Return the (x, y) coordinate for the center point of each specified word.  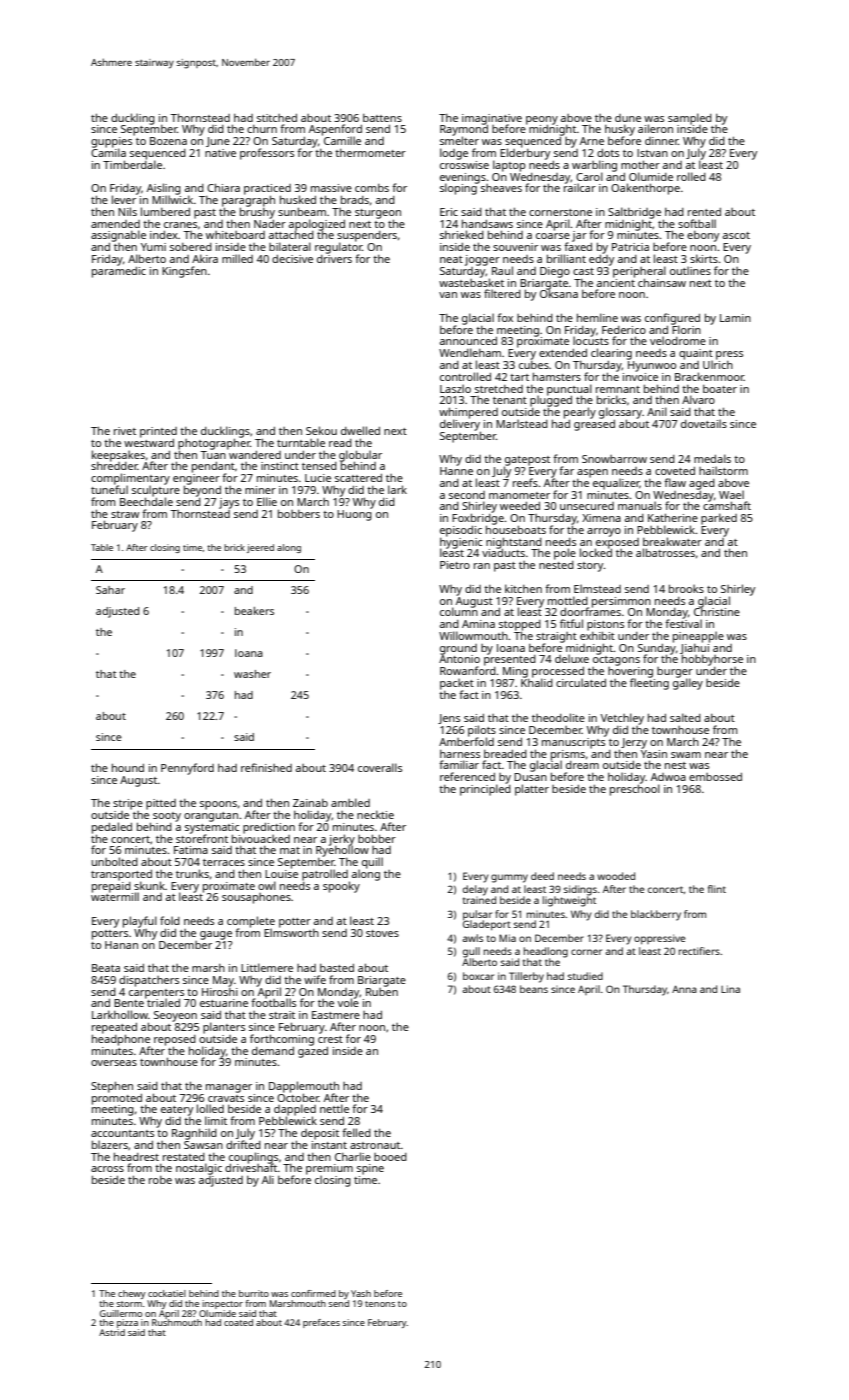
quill (372, 863)
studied (585, 976)
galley (688, 684)
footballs (273, 1003)
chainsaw (662, 282)
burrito (254, 1293)
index (164, 235)
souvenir (515, 247)
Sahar (110, 590)
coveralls (380, 767)
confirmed (313, 1293)
